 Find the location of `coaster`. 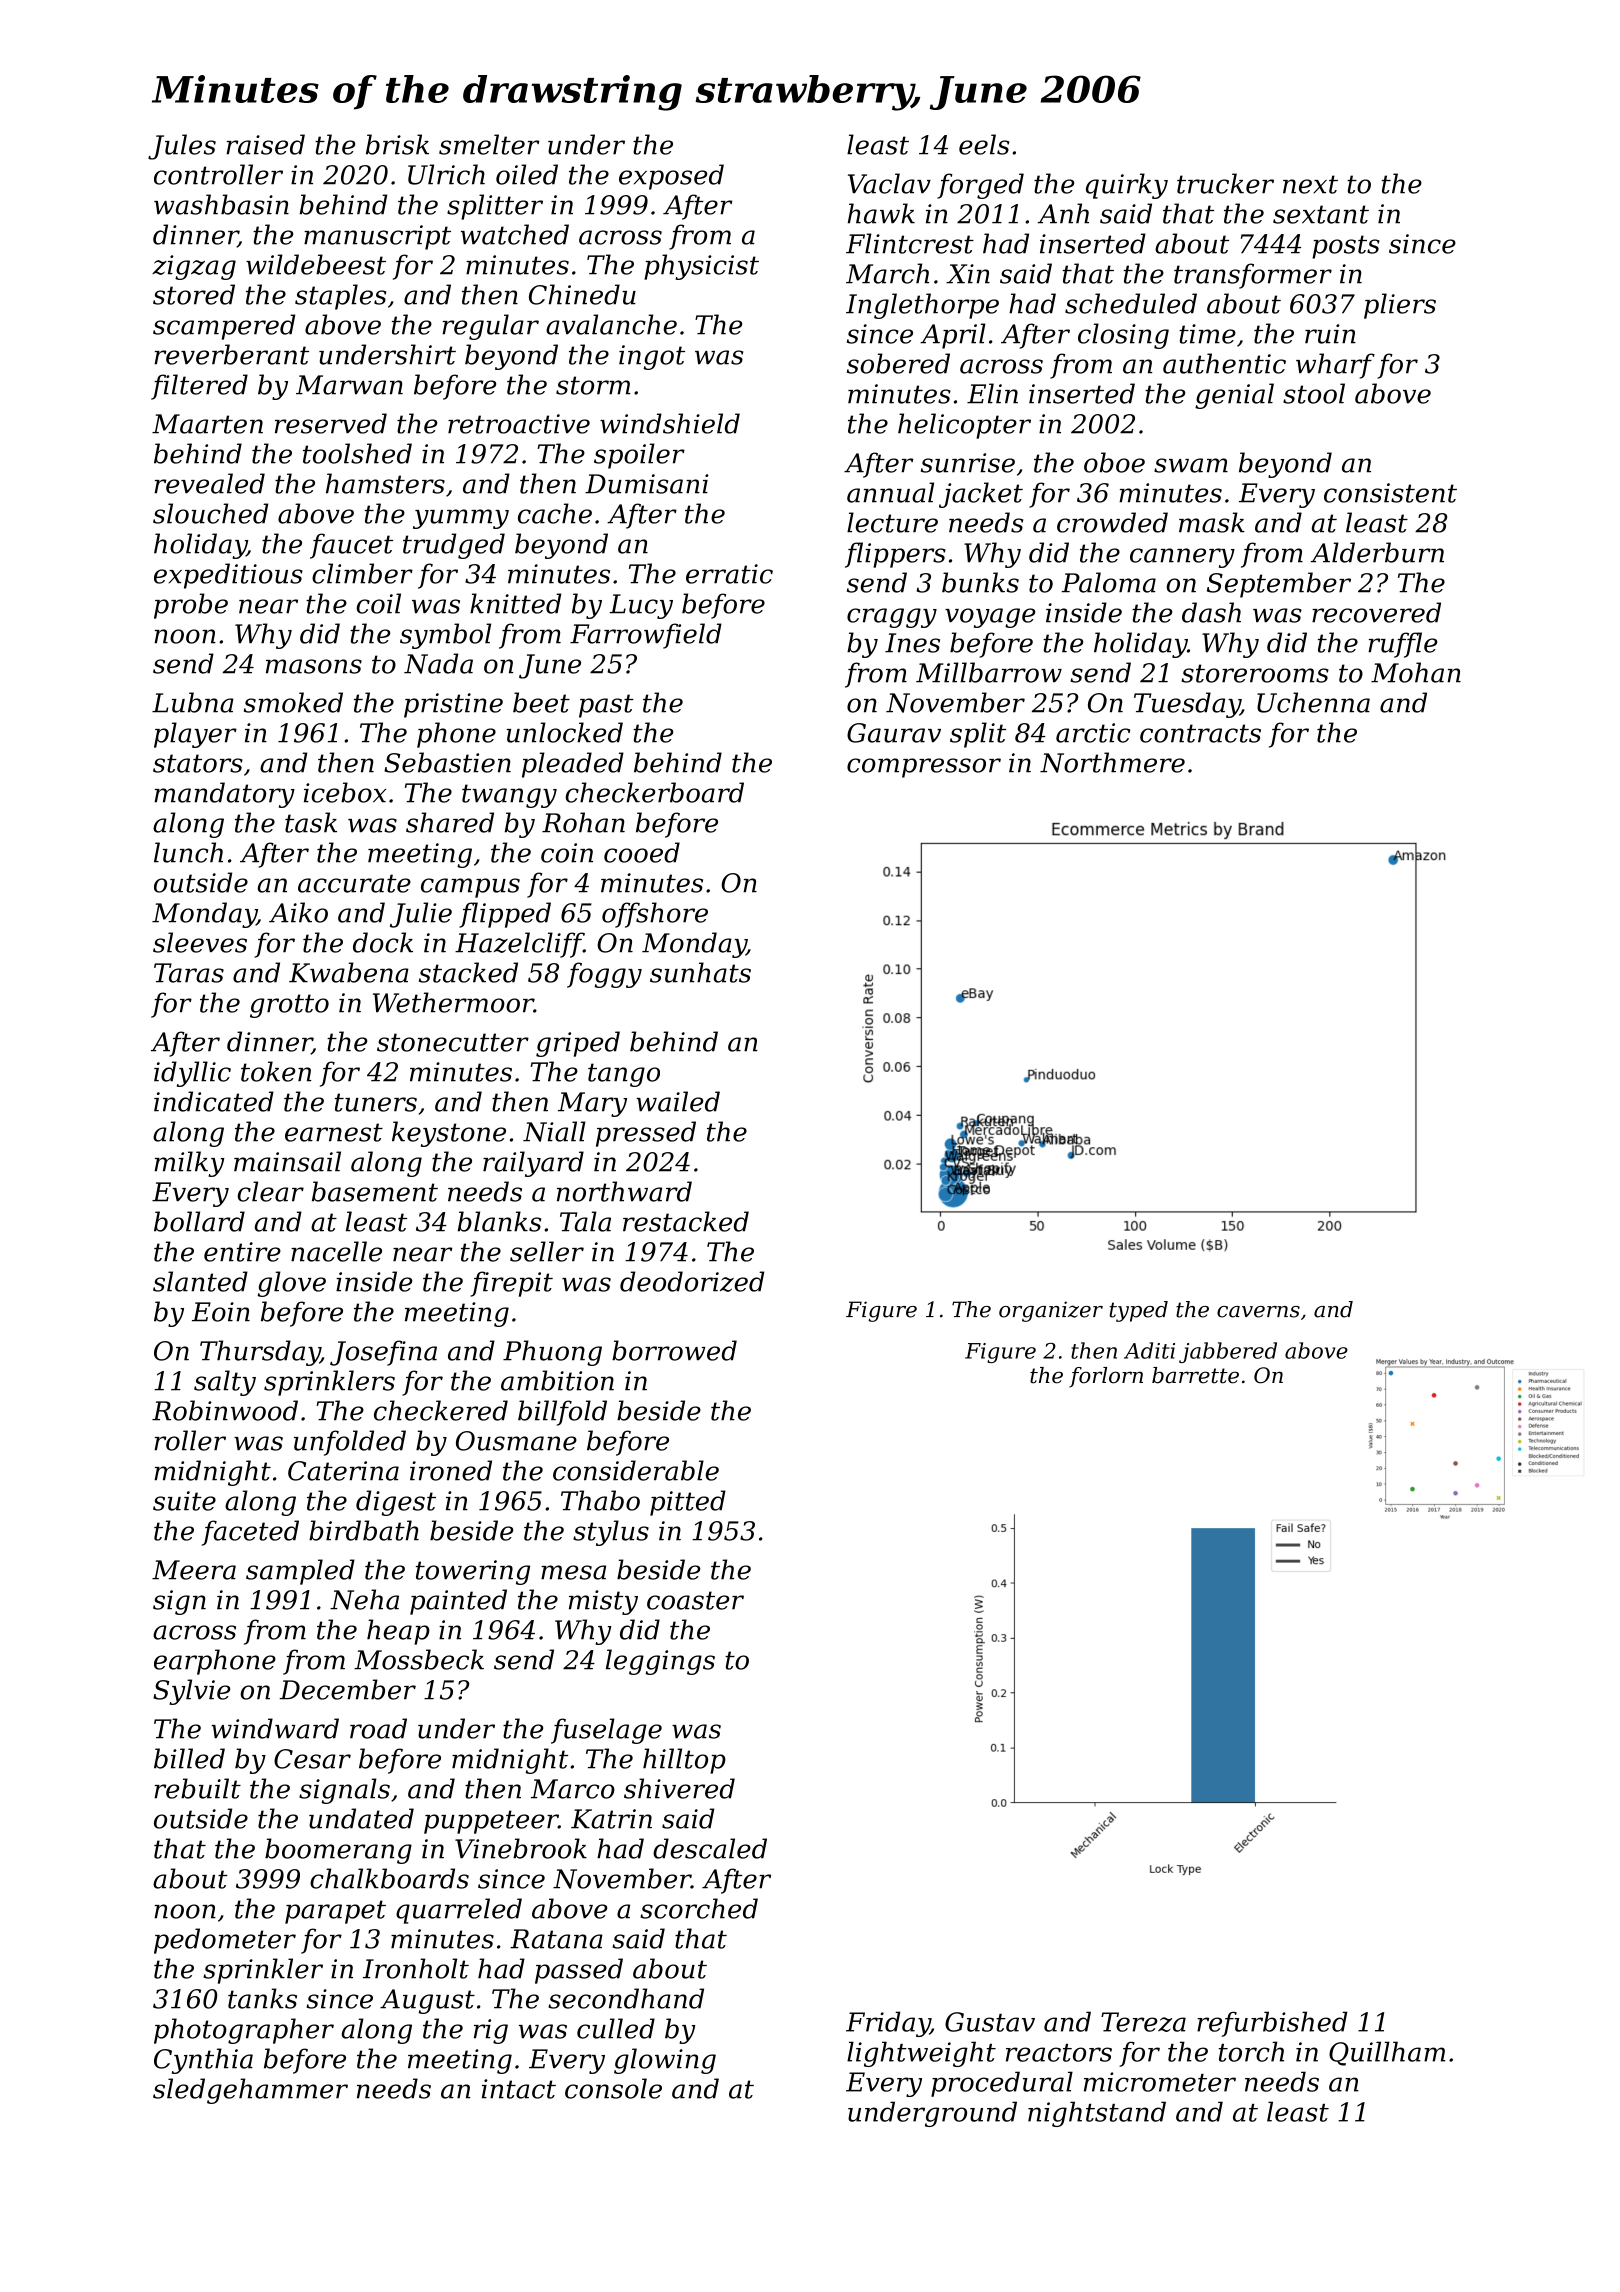

coaster is located at coordinates (695, 1600).
